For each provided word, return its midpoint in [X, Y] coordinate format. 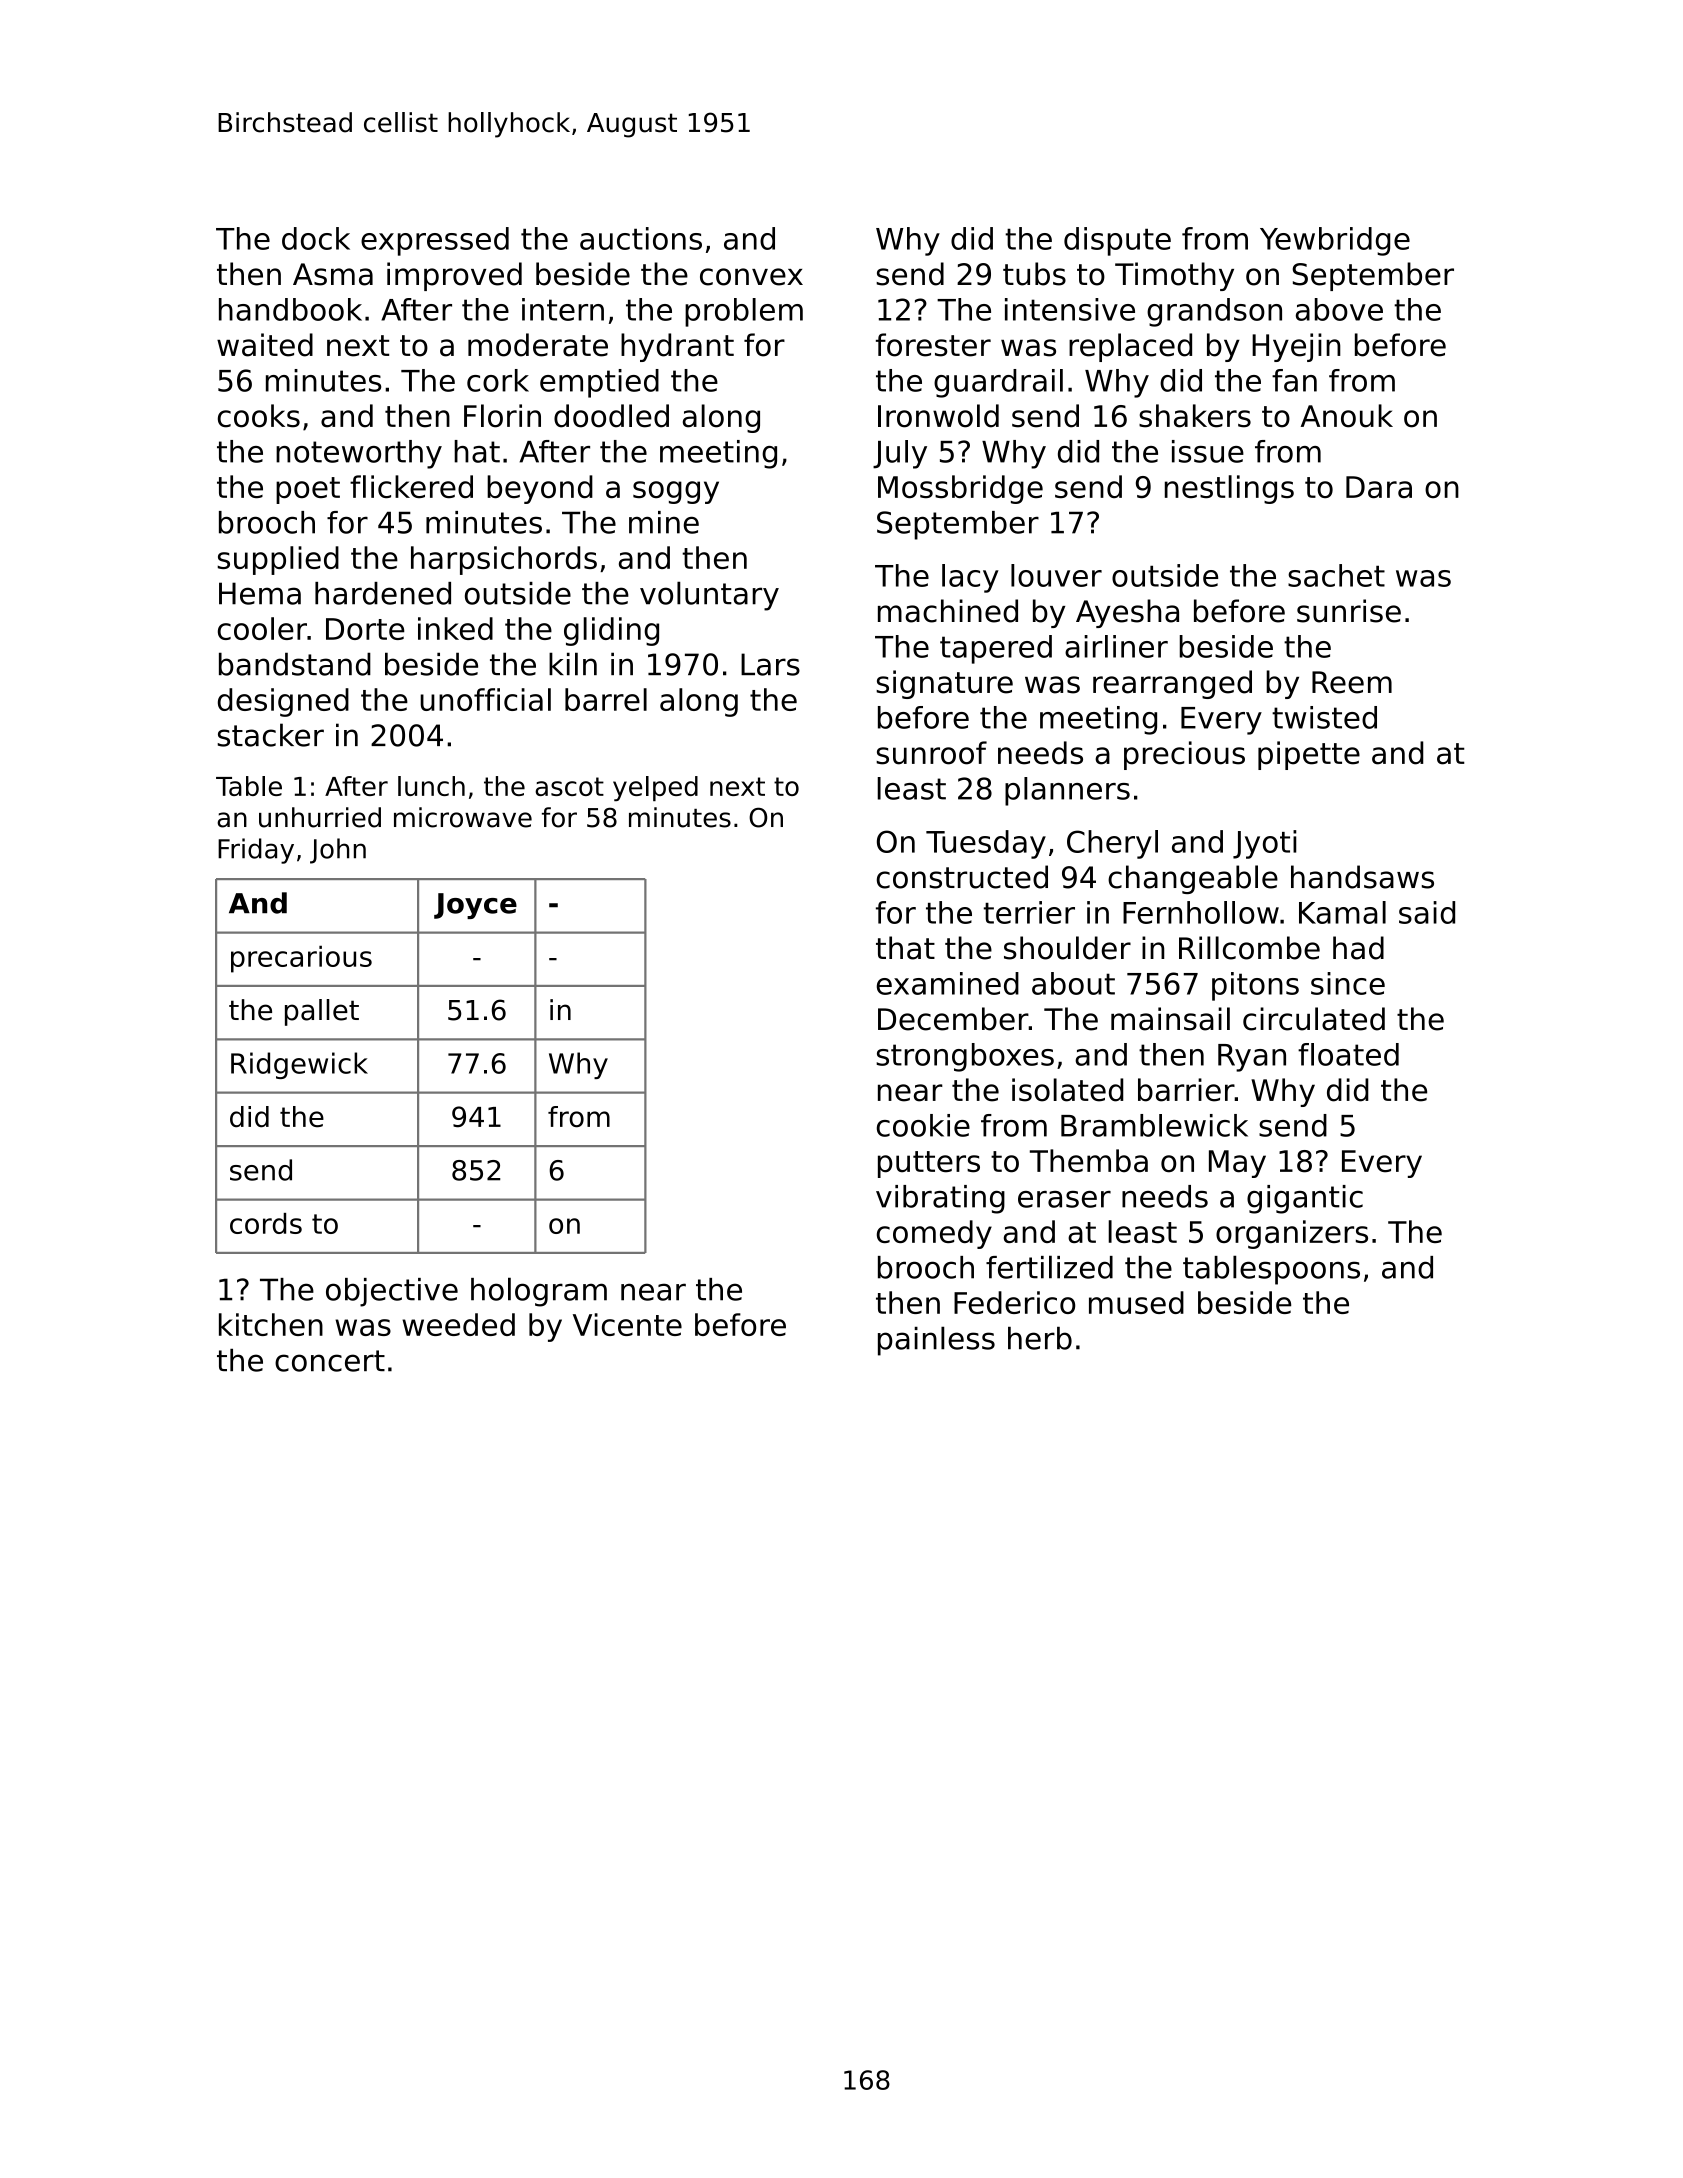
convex [751, 277]
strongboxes [965, 1057]
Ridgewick [299, 1065]
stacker [270, 735]
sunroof [931, 753]
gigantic [1305, 1199]
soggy [676, 492]
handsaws [1362, 877]
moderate [538, 345]
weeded [458, 1324]
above [1339, 309]
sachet [1336, 575]
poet [308, 490]
